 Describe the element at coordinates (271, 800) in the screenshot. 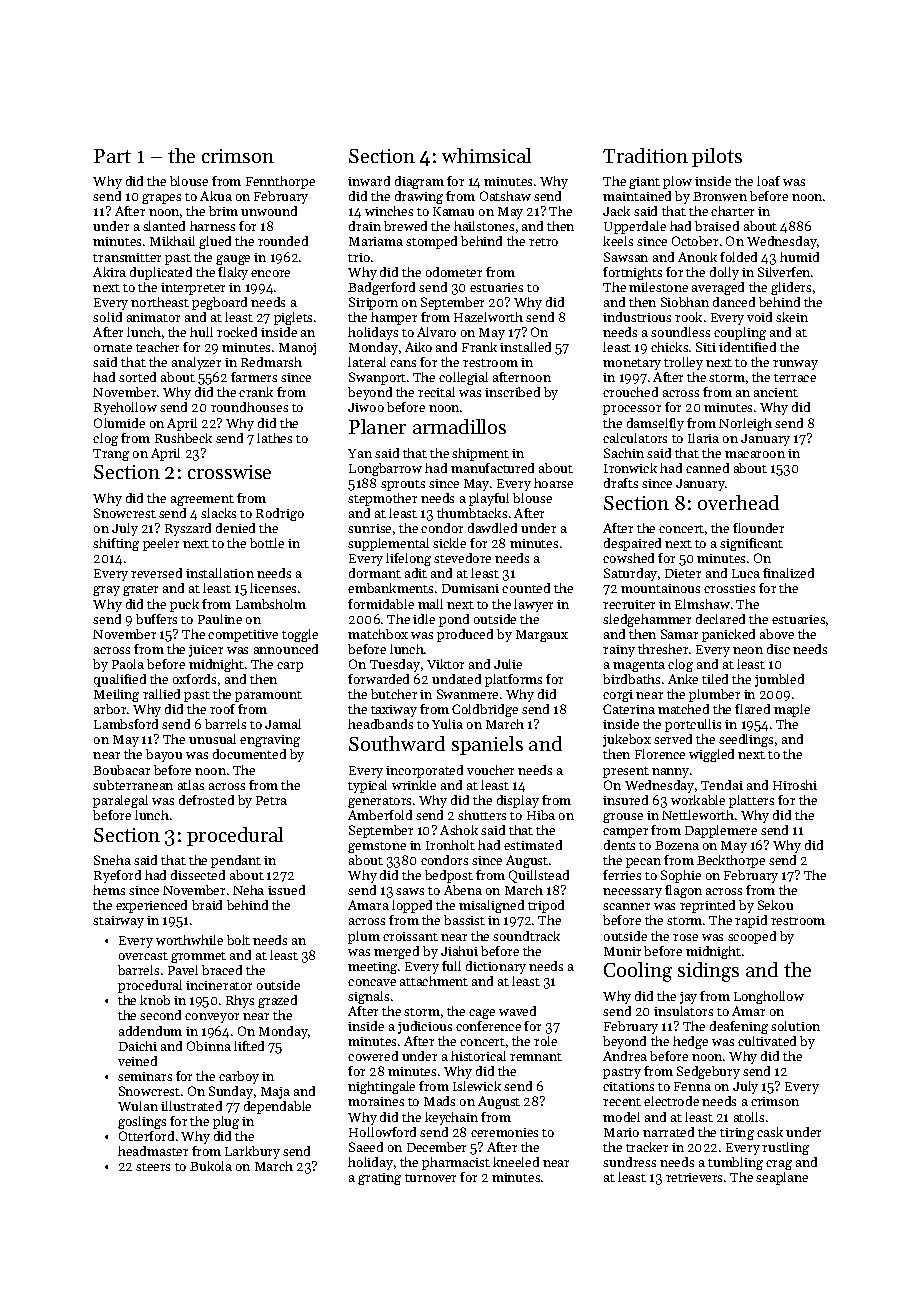

I see `Petra` at that location.
